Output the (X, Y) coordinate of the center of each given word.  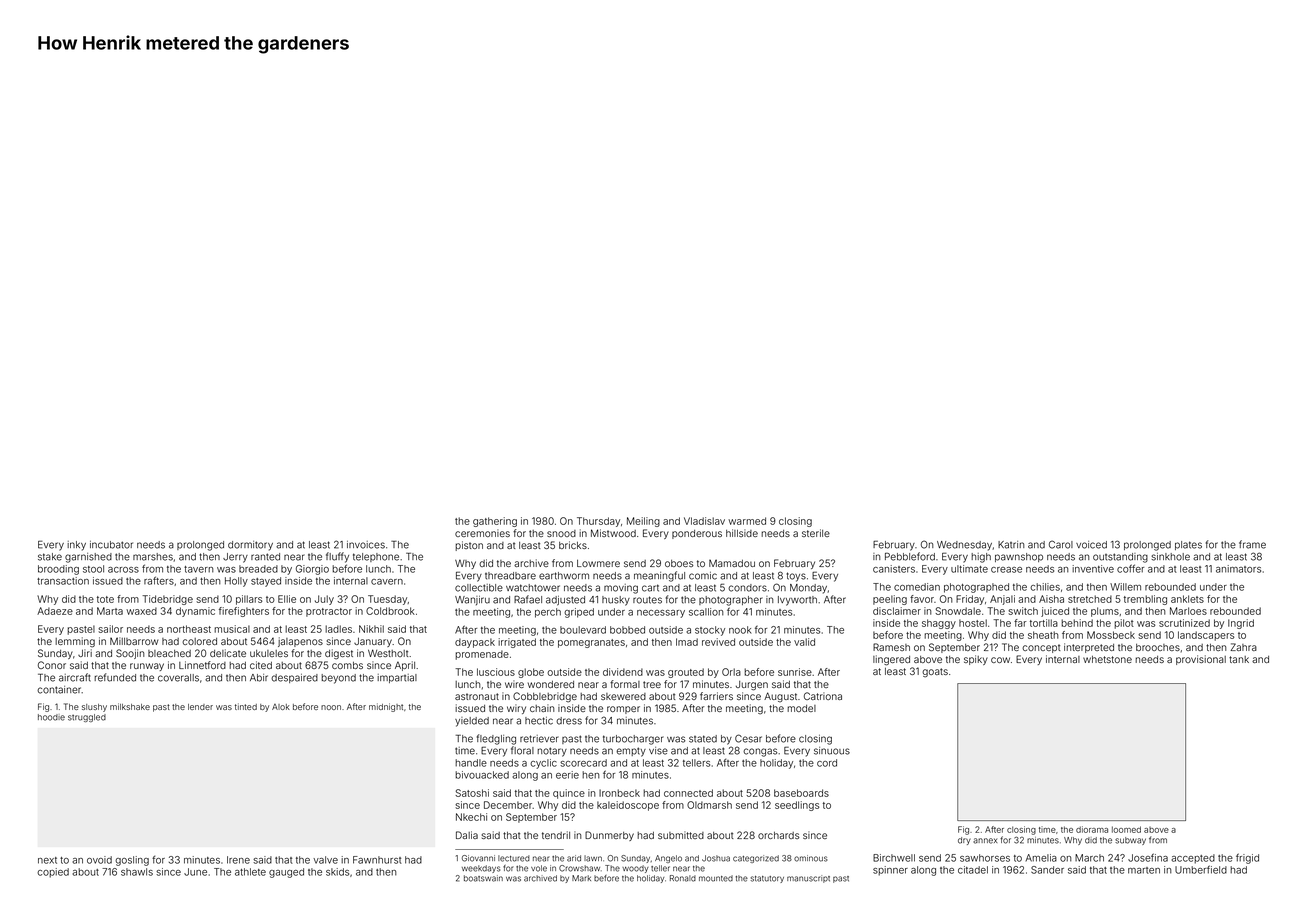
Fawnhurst (377, 860)
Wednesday (964, 546)
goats (935, 673)
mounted (716, 878)
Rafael (528, 599)
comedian (917, 587)
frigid (1247, 858)
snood (561, 533)
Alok (281, 707)
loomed (1126, 829)
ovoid (99, 860)
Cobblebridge (545, 697)
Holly (236, 582)
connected (688, 793)
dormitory (250, 546)
